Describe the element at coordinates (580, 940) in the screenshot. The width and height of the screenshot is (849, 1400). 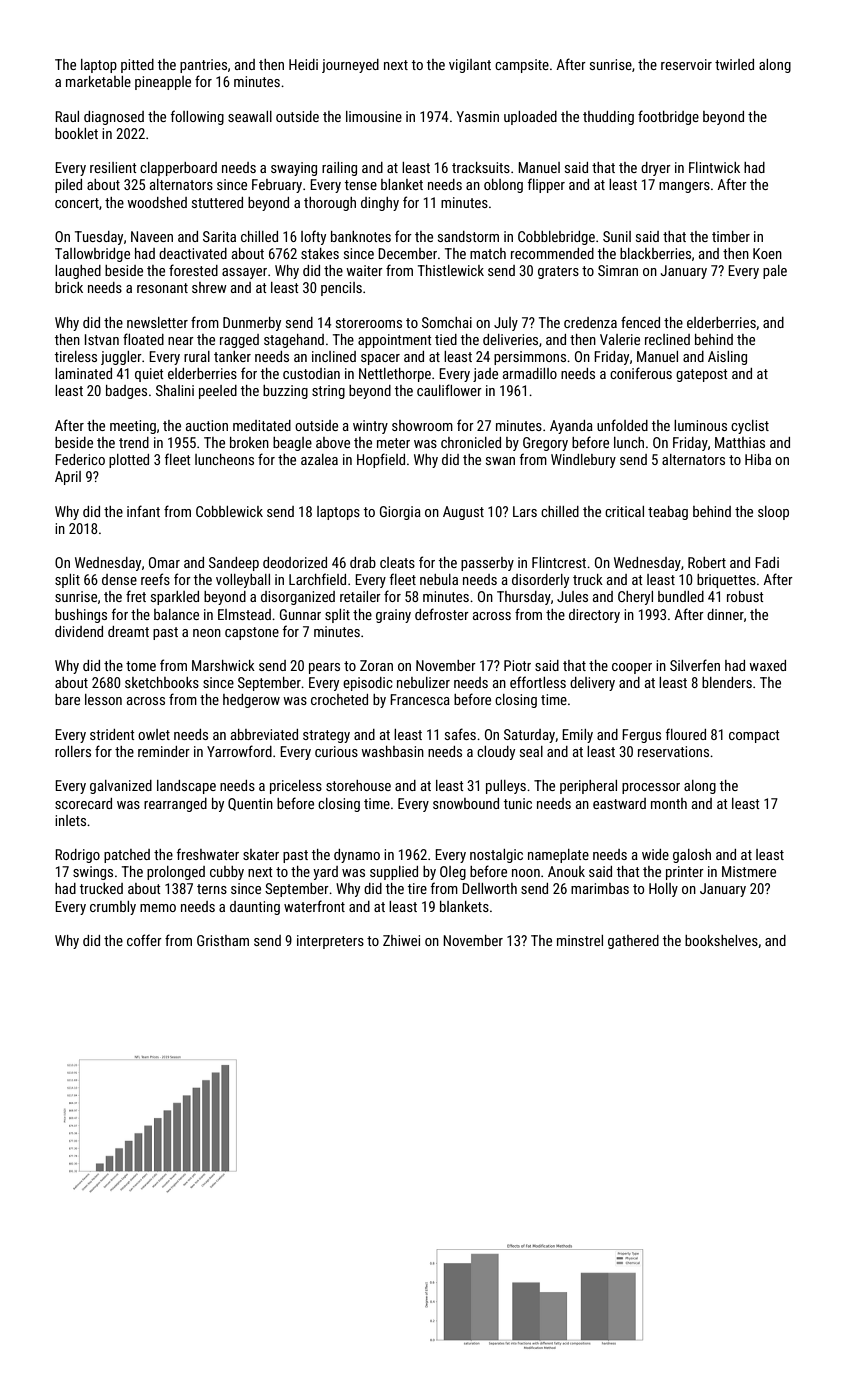
I see `minstrel` at that location.
